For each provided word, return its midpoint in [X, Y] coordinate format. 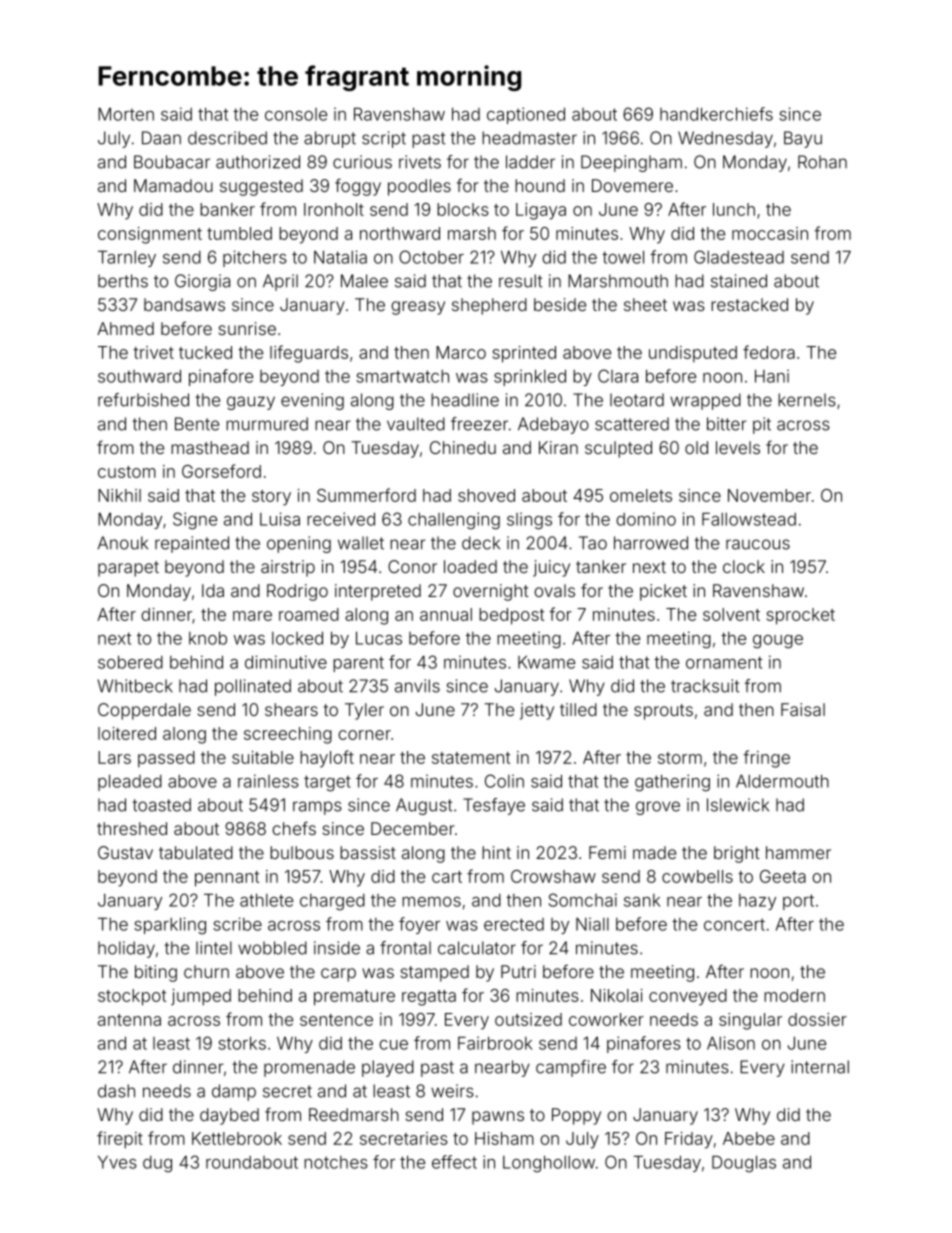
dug [157, 1164]
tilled [578, 709]
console [296, 114]
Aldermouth [782, 781]
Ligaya [541, 211]
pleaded [130, 782]
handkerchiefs [716, 114]
